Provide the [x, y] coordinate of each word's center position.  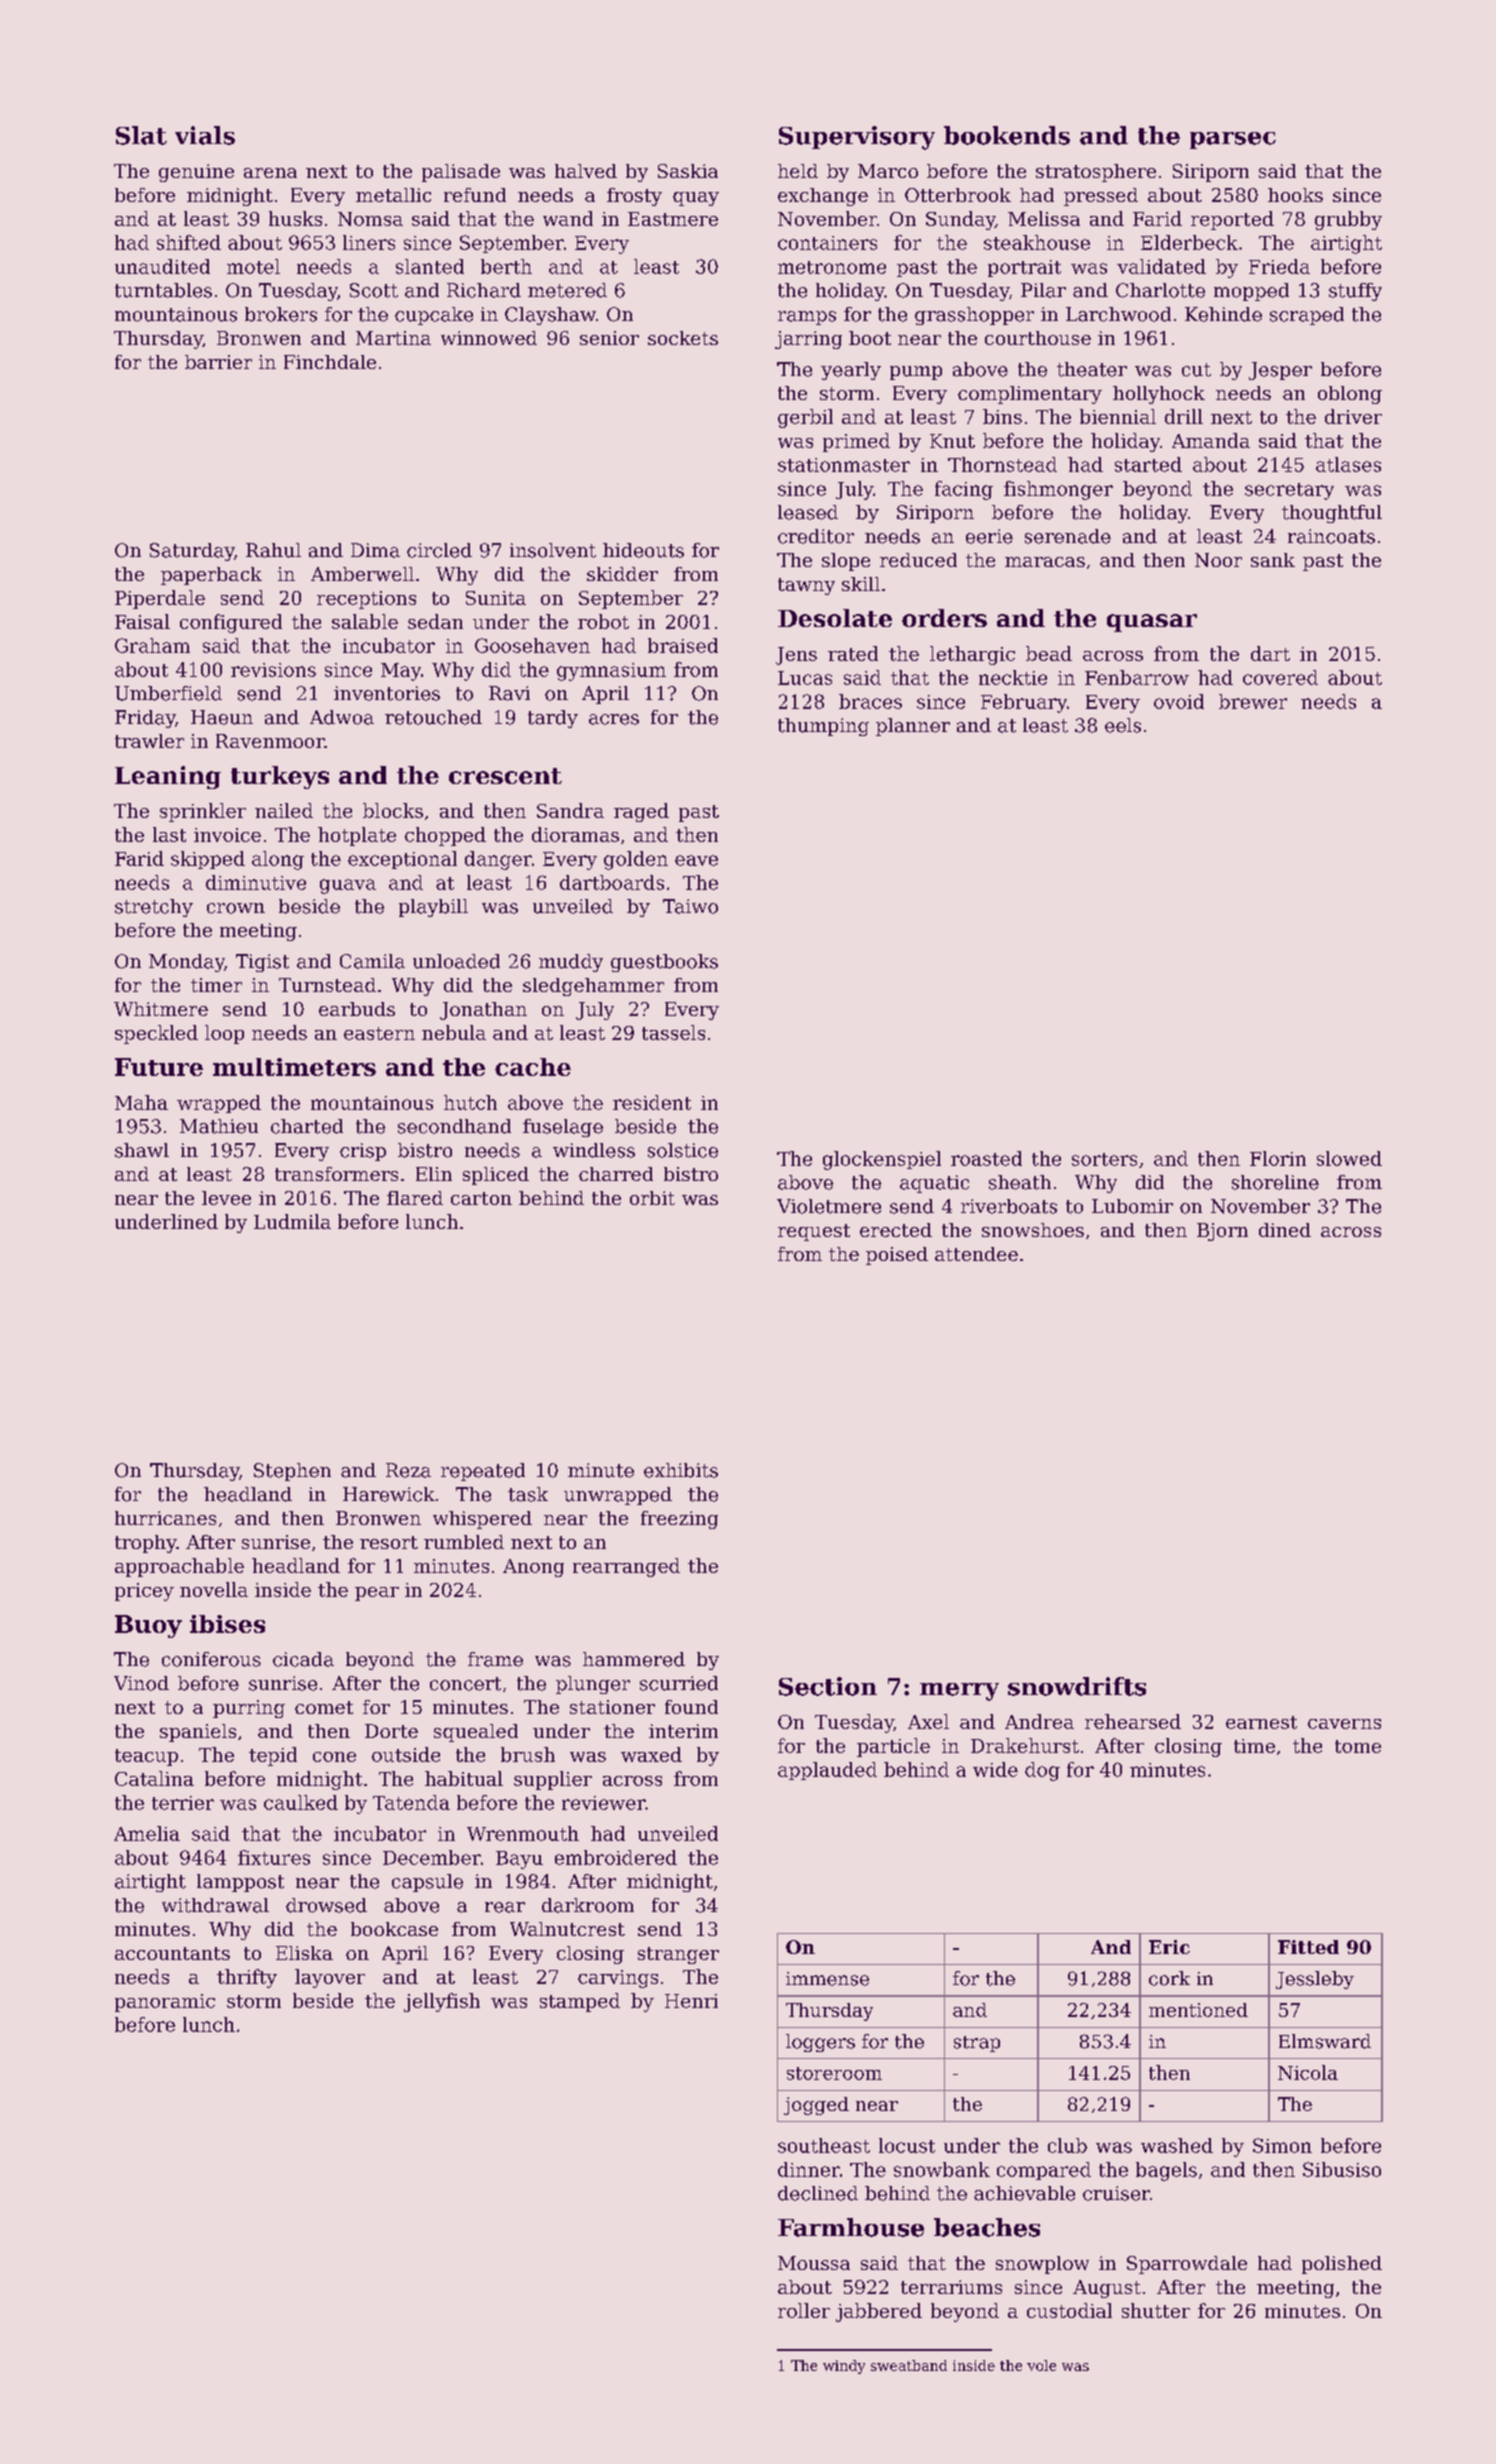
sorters [1104, 1159]
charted [307, 1126]
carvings [618, 1979]
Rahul [273, 550]
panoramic [165, 2003]
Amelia [147, 1833]
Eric [1169, 1947]
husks [295, 218]
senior [609, 338]
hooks [1295, 195]
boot [870, 338]
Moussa [814, 2263]
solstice [683, 1150]
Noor [1218, 560]
